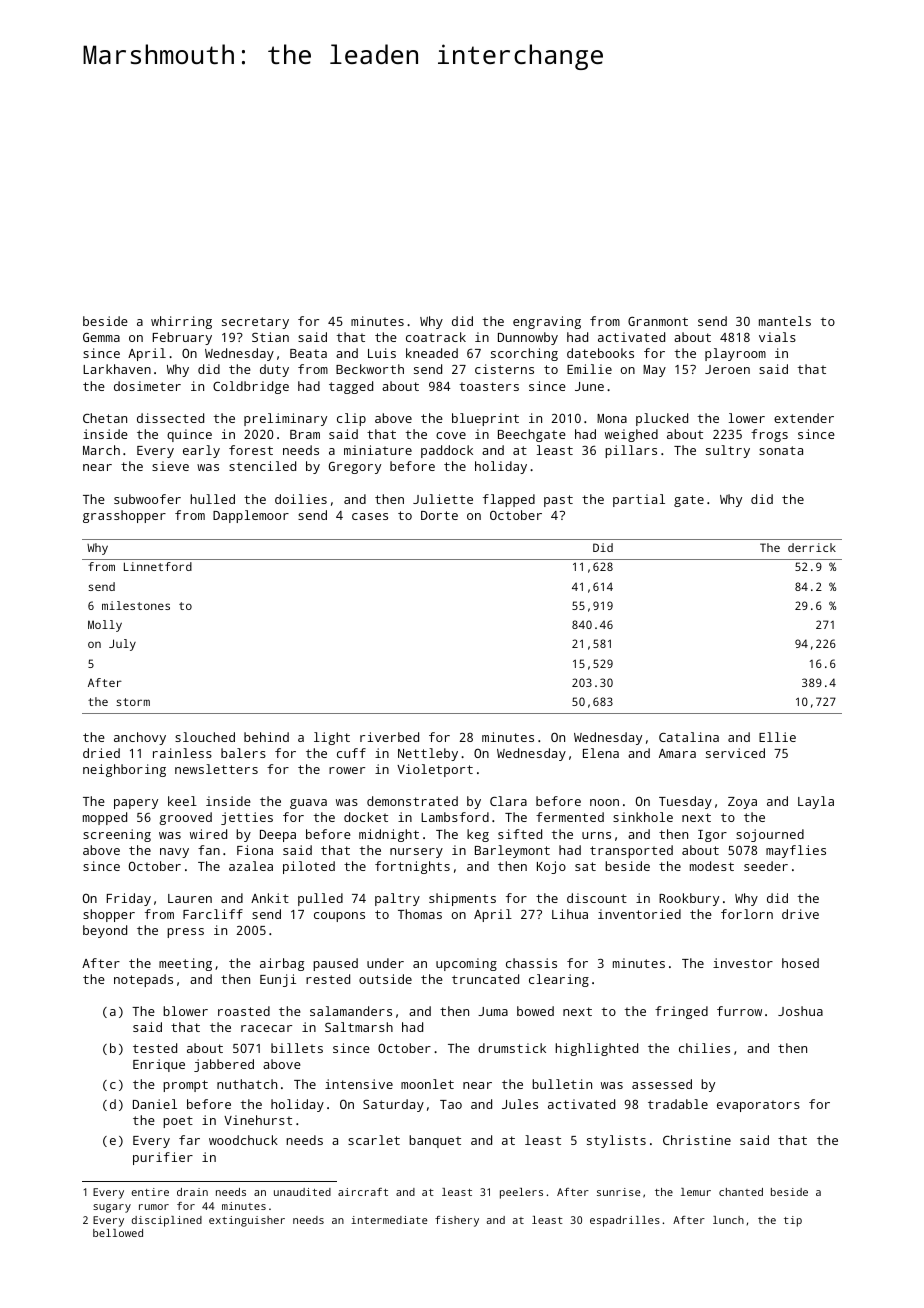 The image size is (924, 1308). Describe the element at coordinates (816, 802) in the document. I see `Layla` at that location.
